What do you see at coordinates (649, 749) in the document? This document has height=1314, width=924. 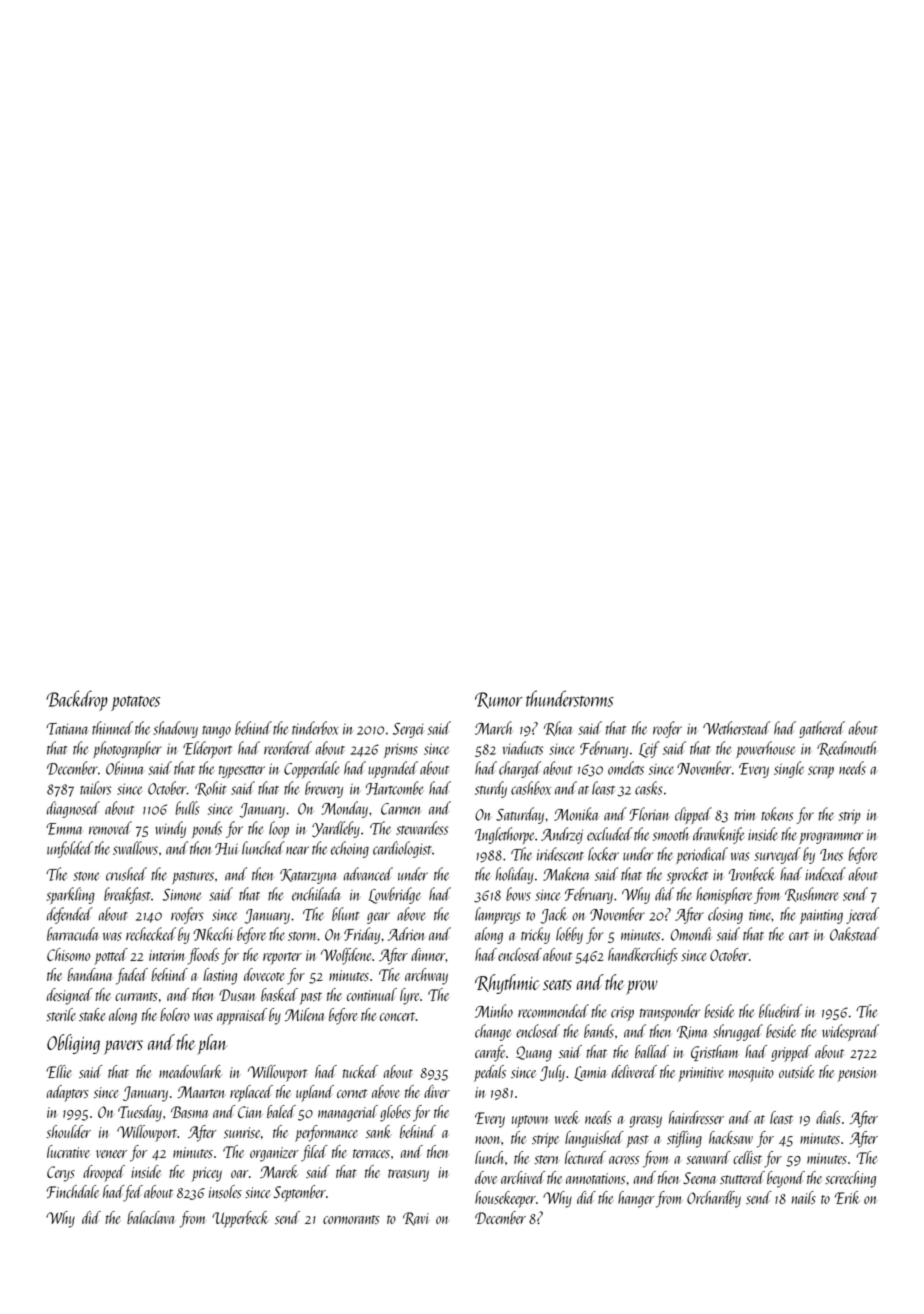 I see `Leif` at bounding box center [649, 749].
